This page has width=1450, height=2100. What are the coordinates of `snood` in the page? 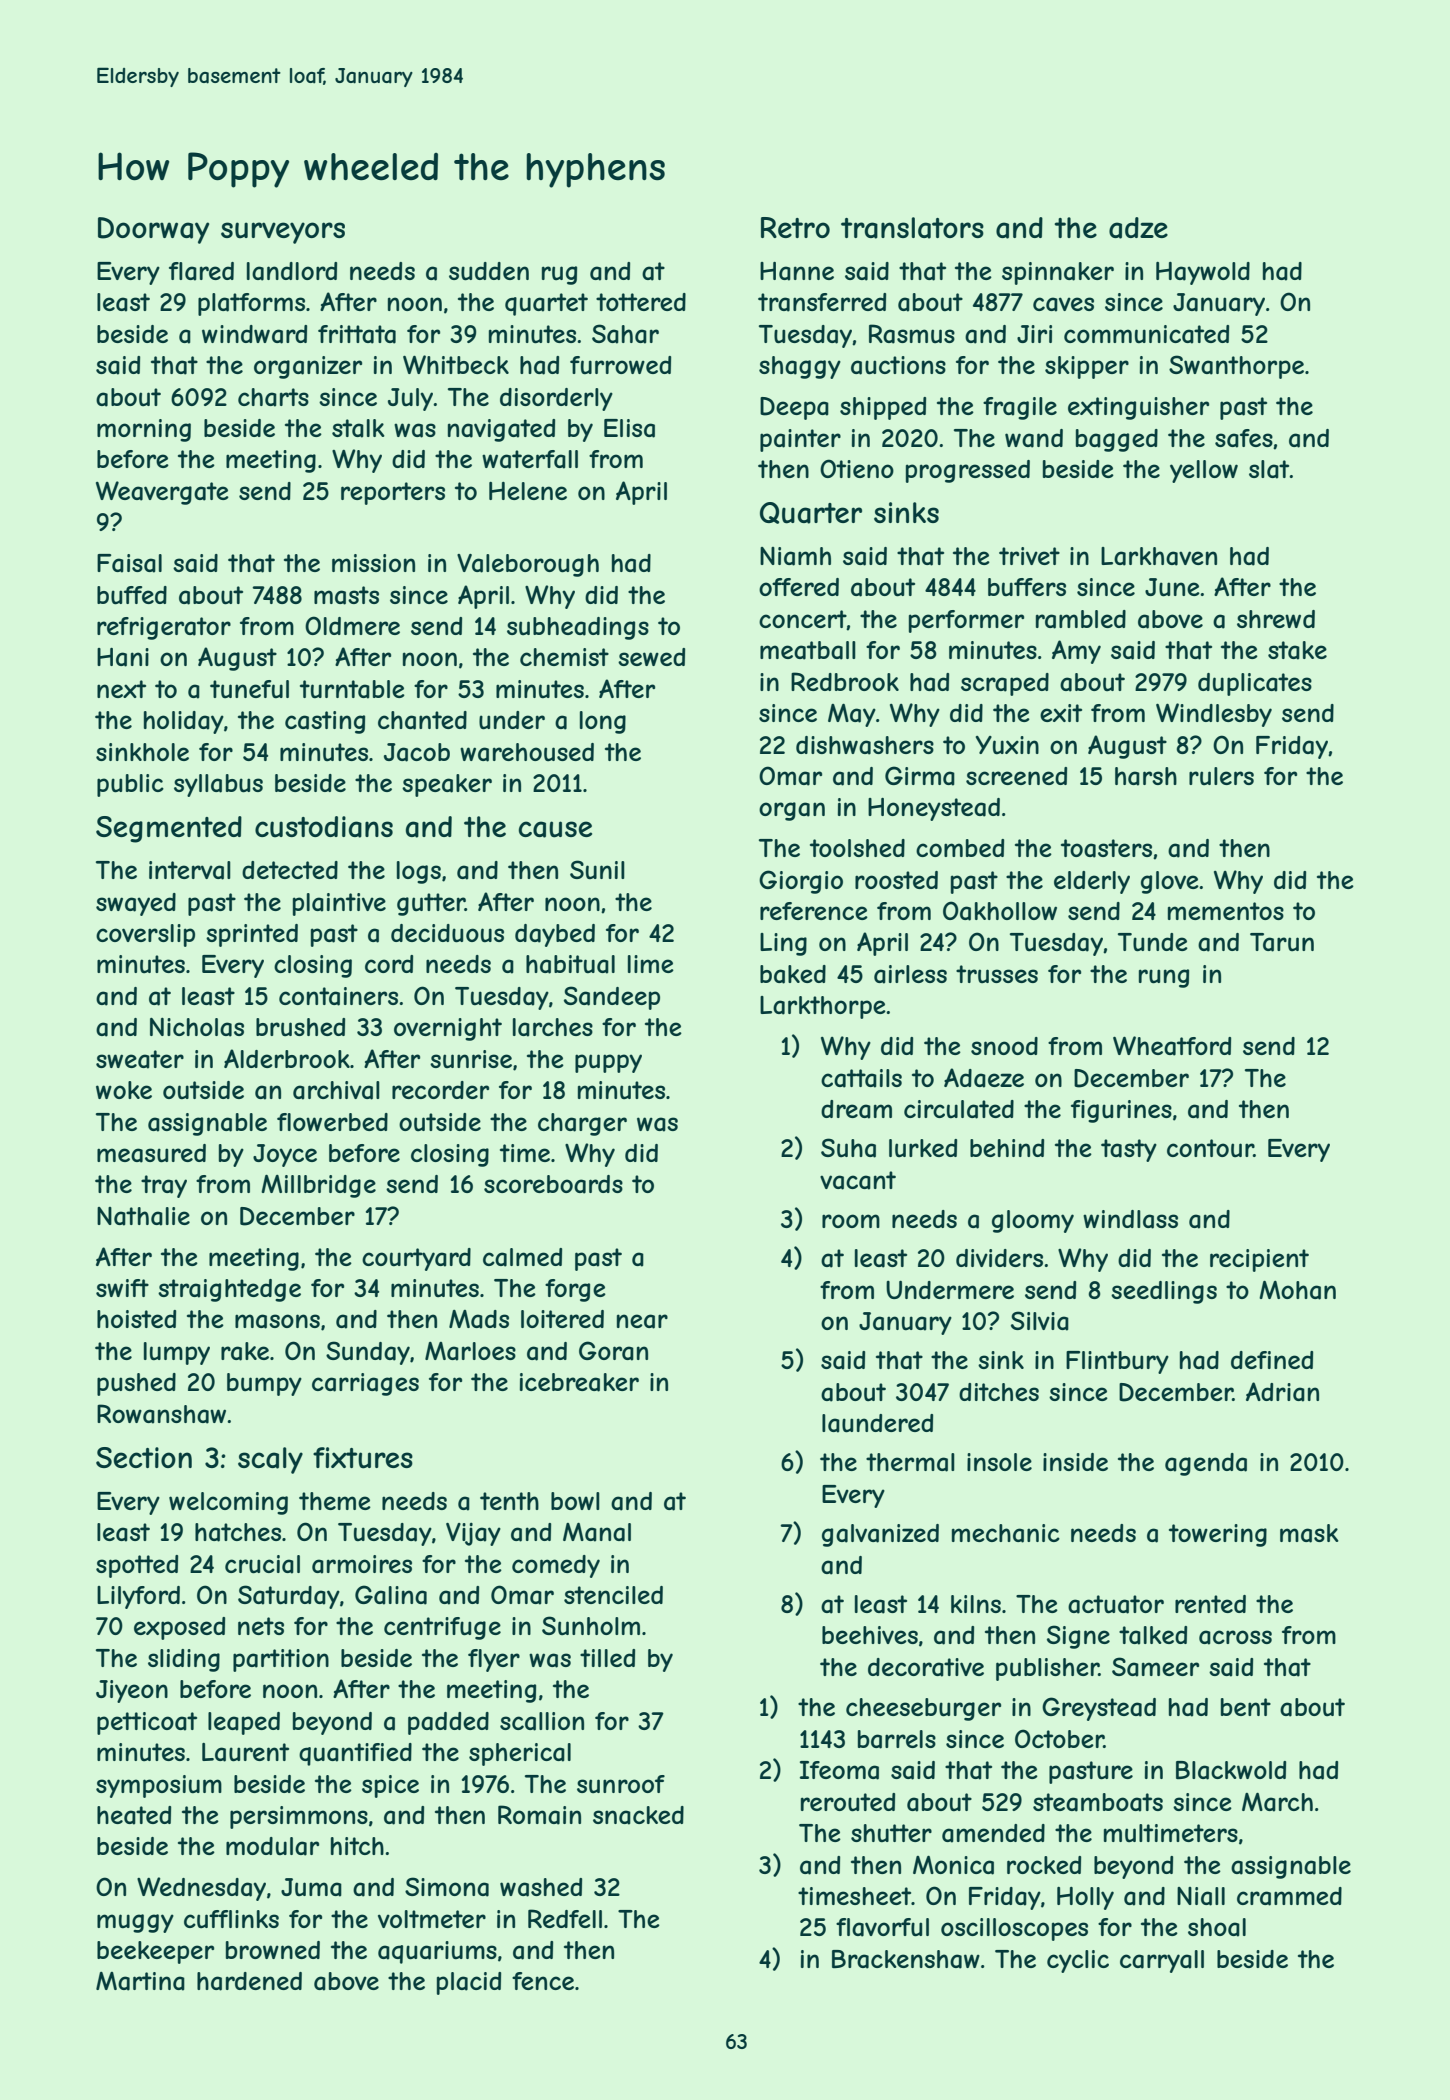 It's located at (1004, 1046).
